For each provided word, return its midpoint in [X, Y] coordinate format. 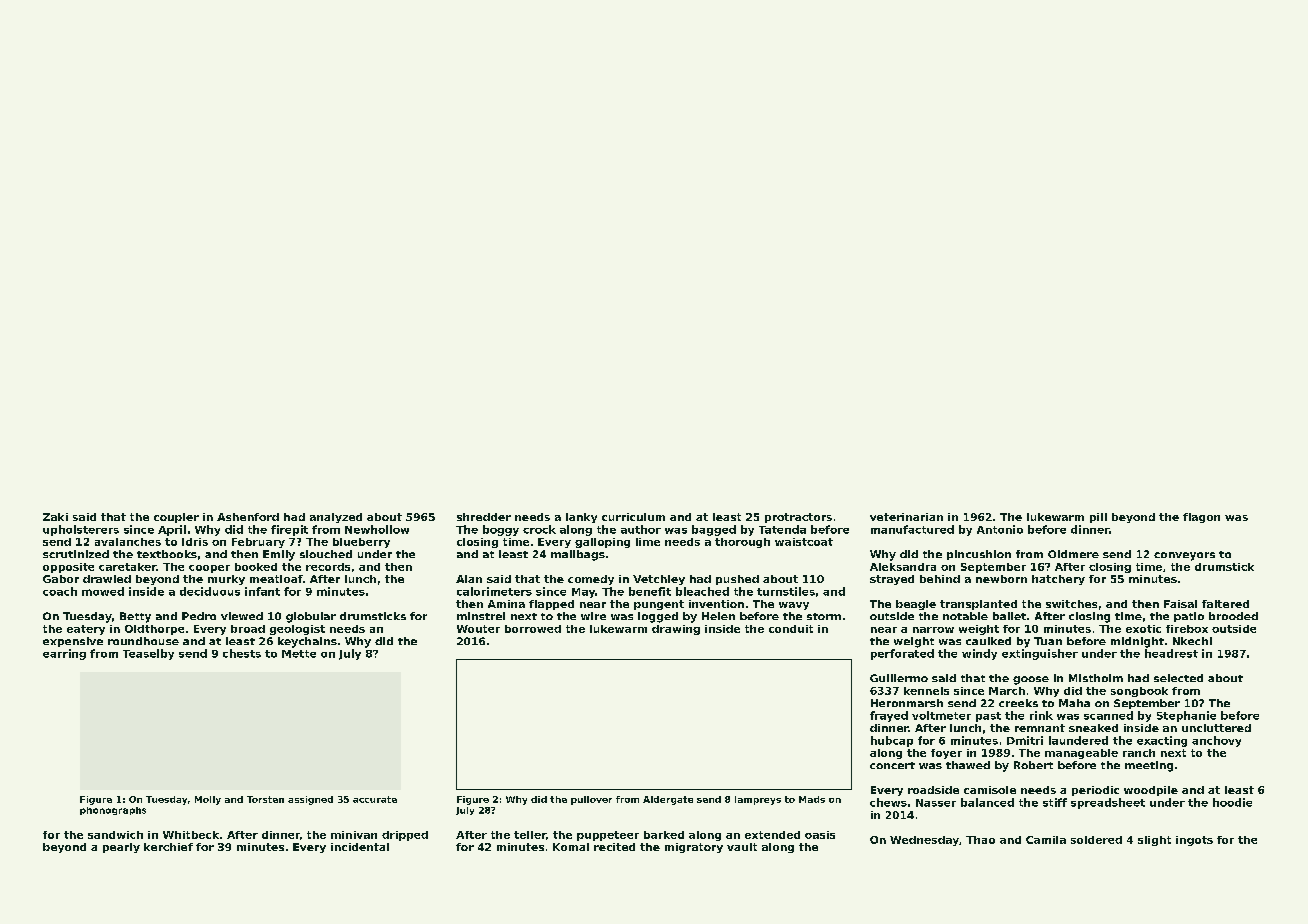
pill [1098, 518]
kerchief [168, 847]
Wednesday [924, 841]
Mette [299, 654]
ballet [1009, 616]
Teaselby [148, 654]
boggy [501, 530]
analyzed [336, 518]
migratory [694, 848]
